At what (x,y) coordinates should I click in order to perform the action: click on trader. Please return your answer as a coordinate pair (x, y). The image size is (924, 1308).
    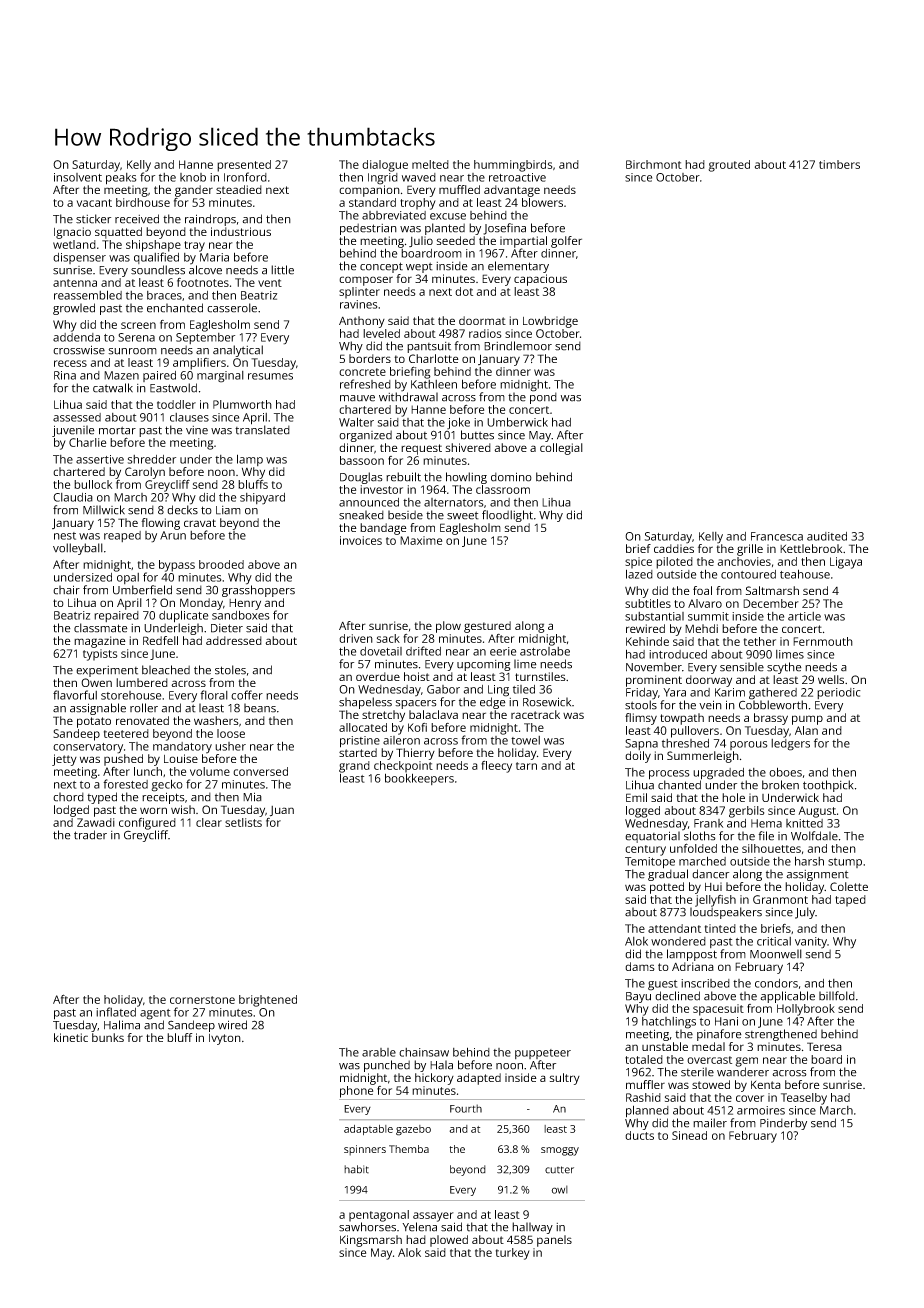
    Looking at the image, I should click on (90, 835).
